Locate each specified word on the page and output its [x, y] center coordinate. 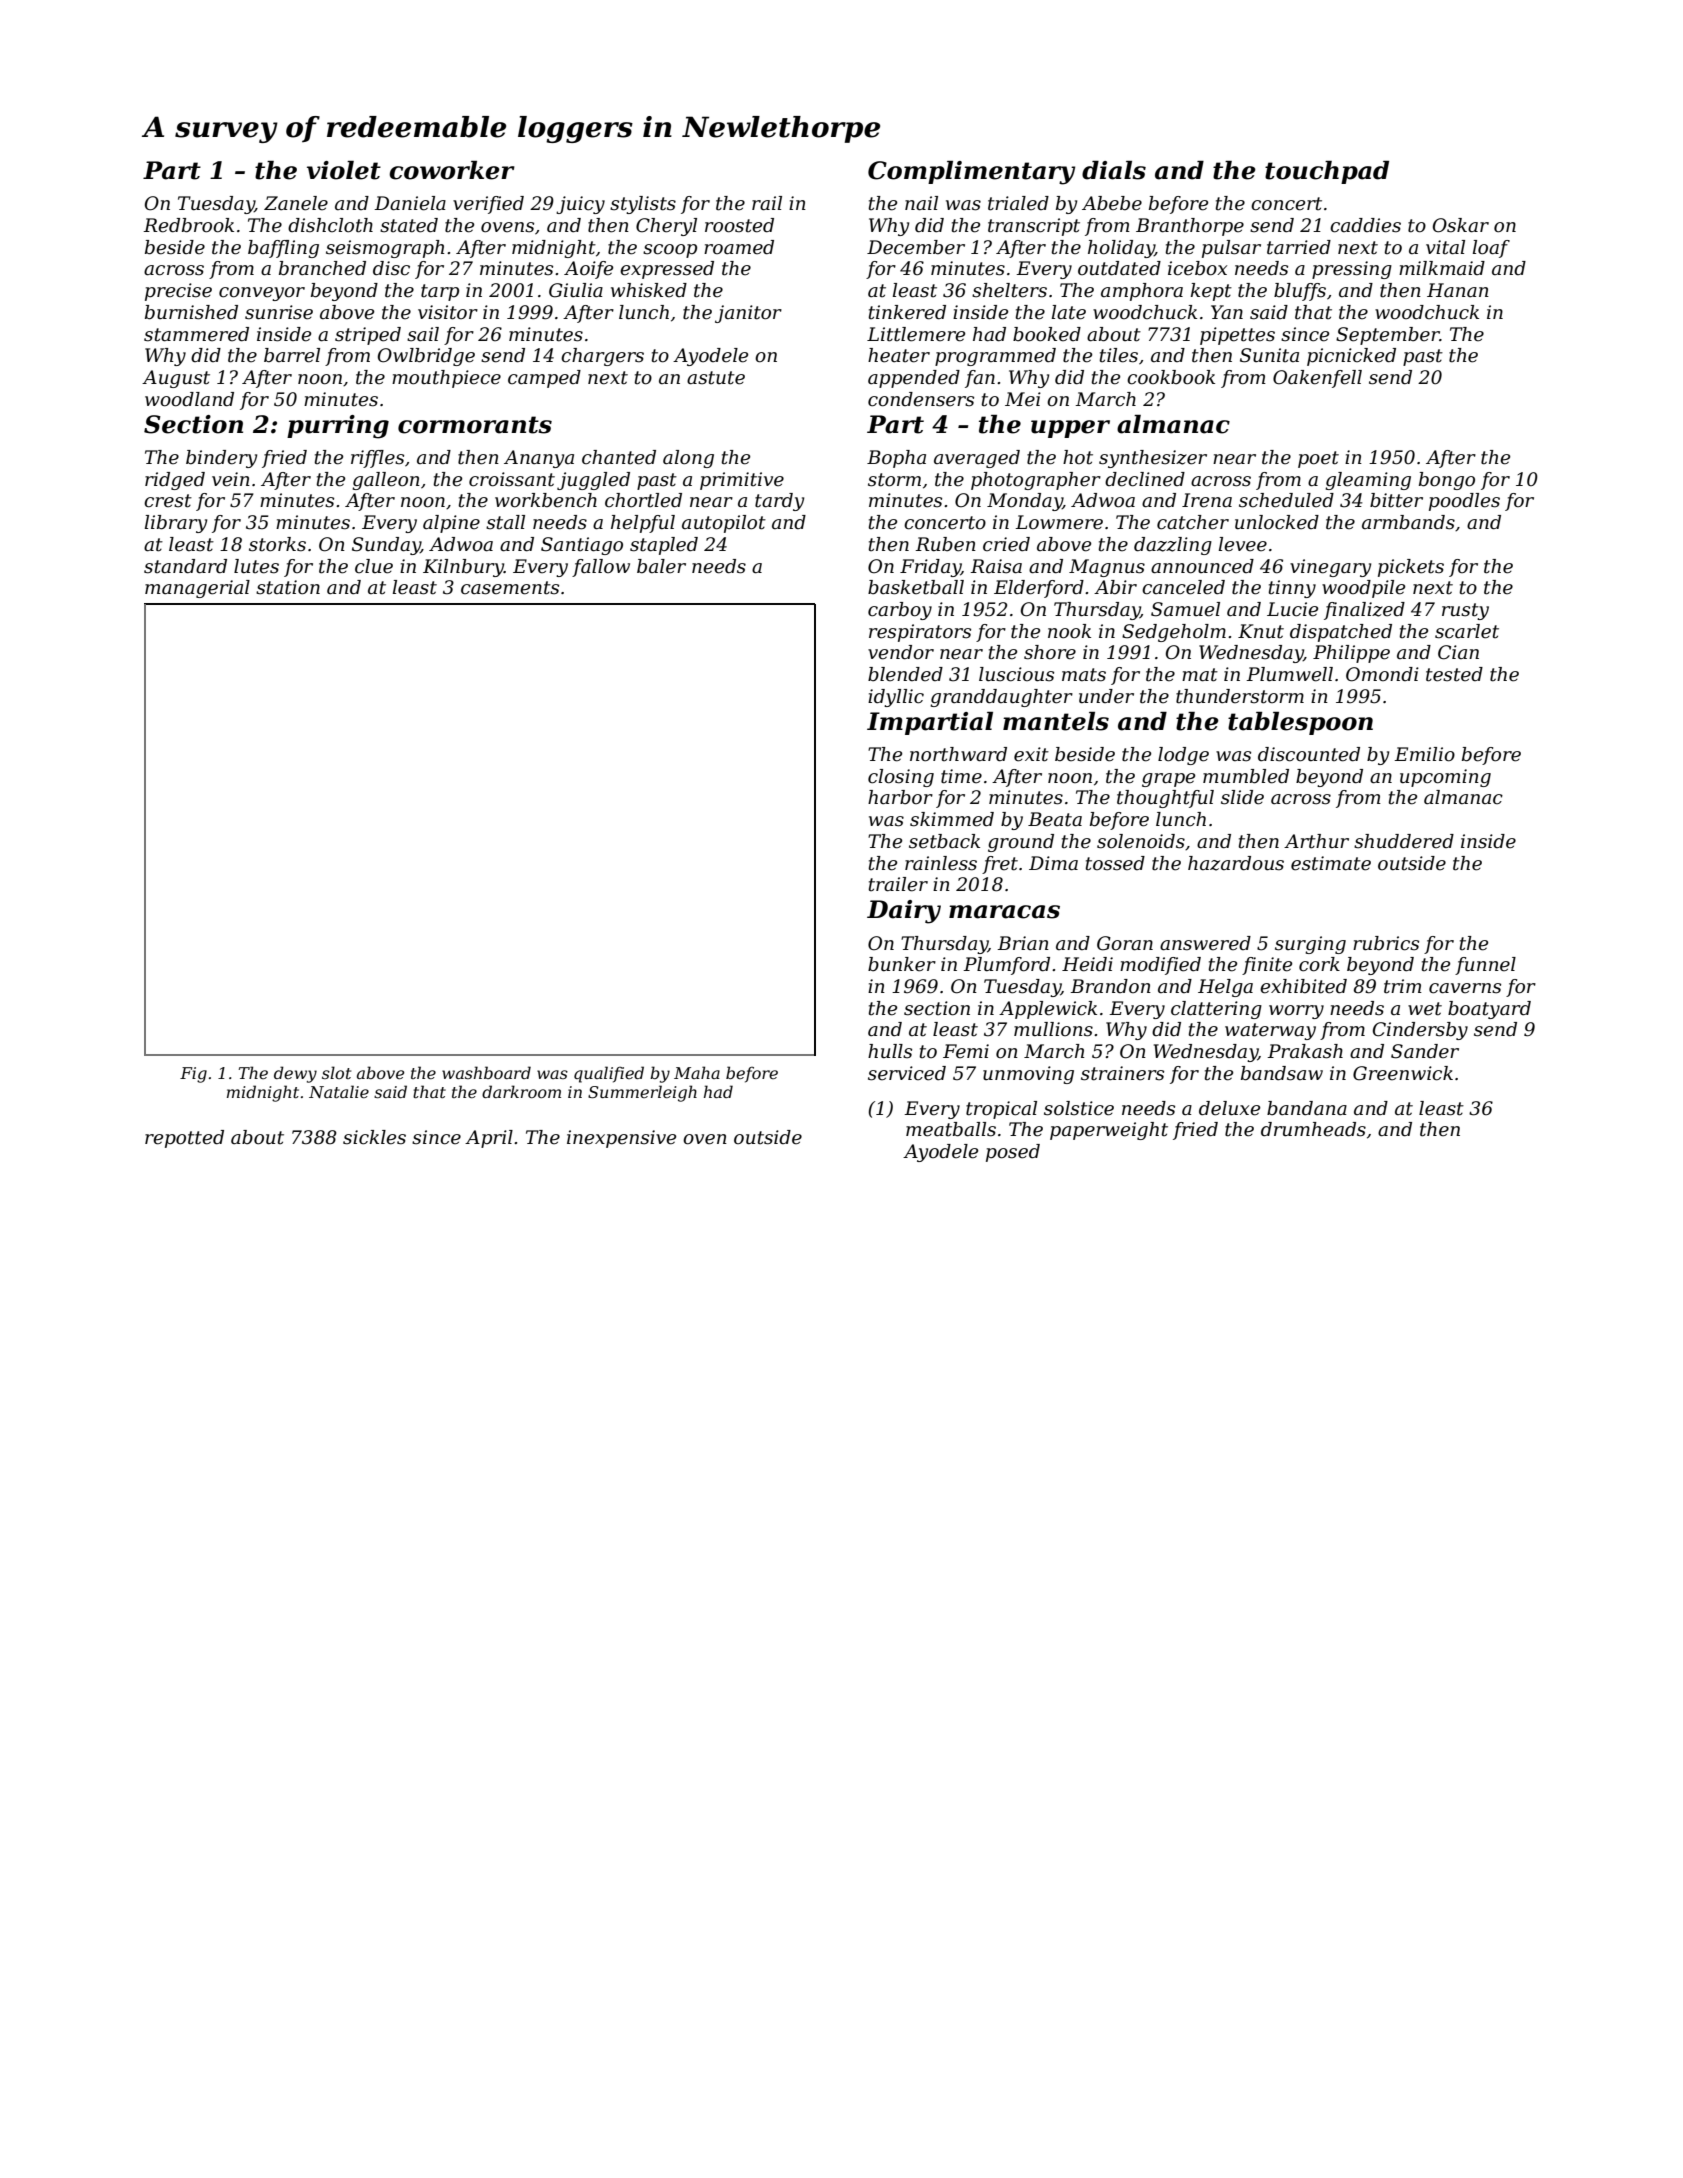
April [489, 1139]
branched [322, 268]
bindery [221, 459]
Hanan [1458, 290]
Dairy [904, 912]
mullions [1053, 1029]
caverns [1465, 988]
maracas [1004, 912]
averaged [977, 459]
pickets [1411, 568]
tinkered [907, 312]
